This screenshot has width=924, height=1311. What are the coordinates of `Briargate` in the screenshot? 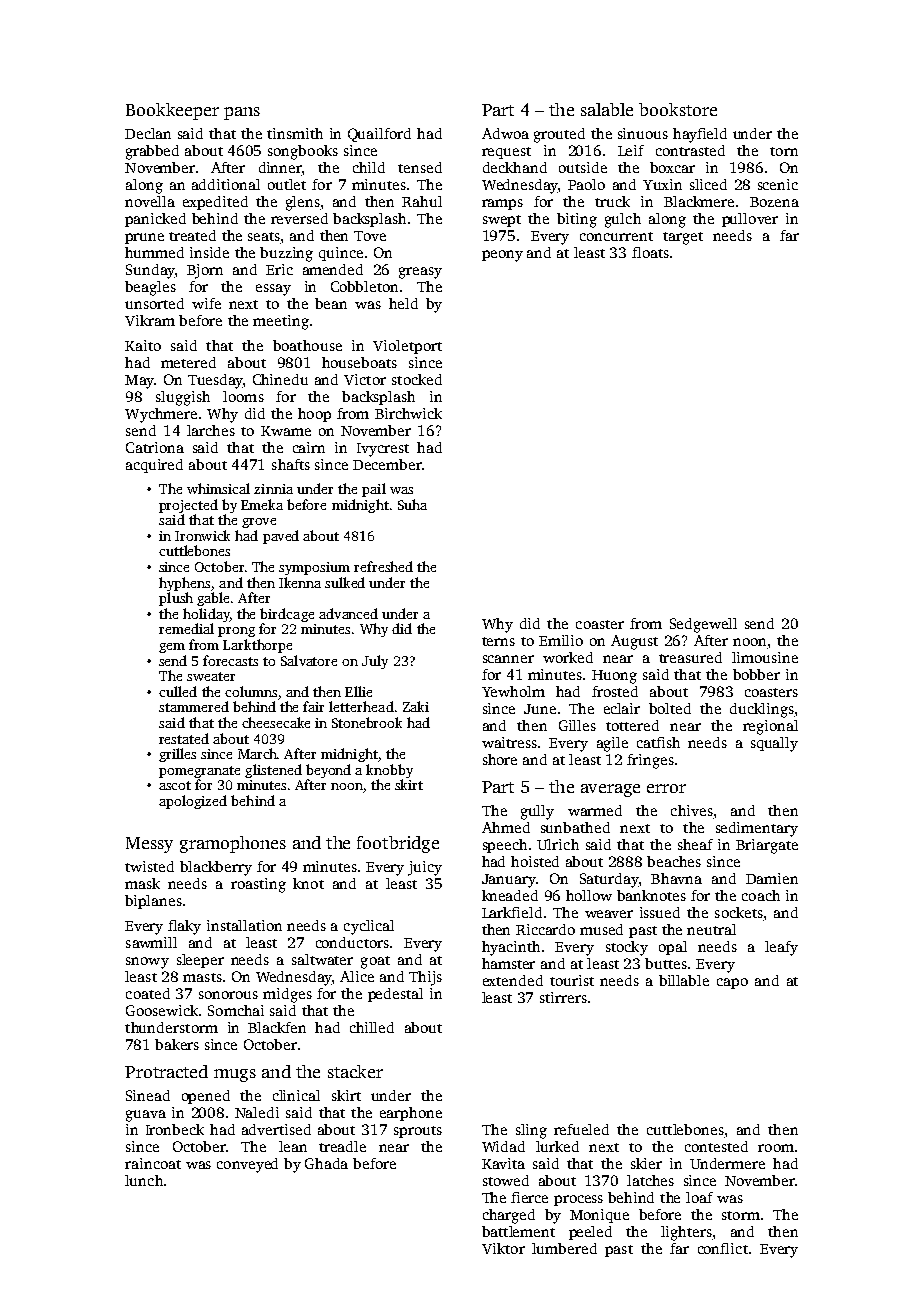 It's located at (767, 846).
